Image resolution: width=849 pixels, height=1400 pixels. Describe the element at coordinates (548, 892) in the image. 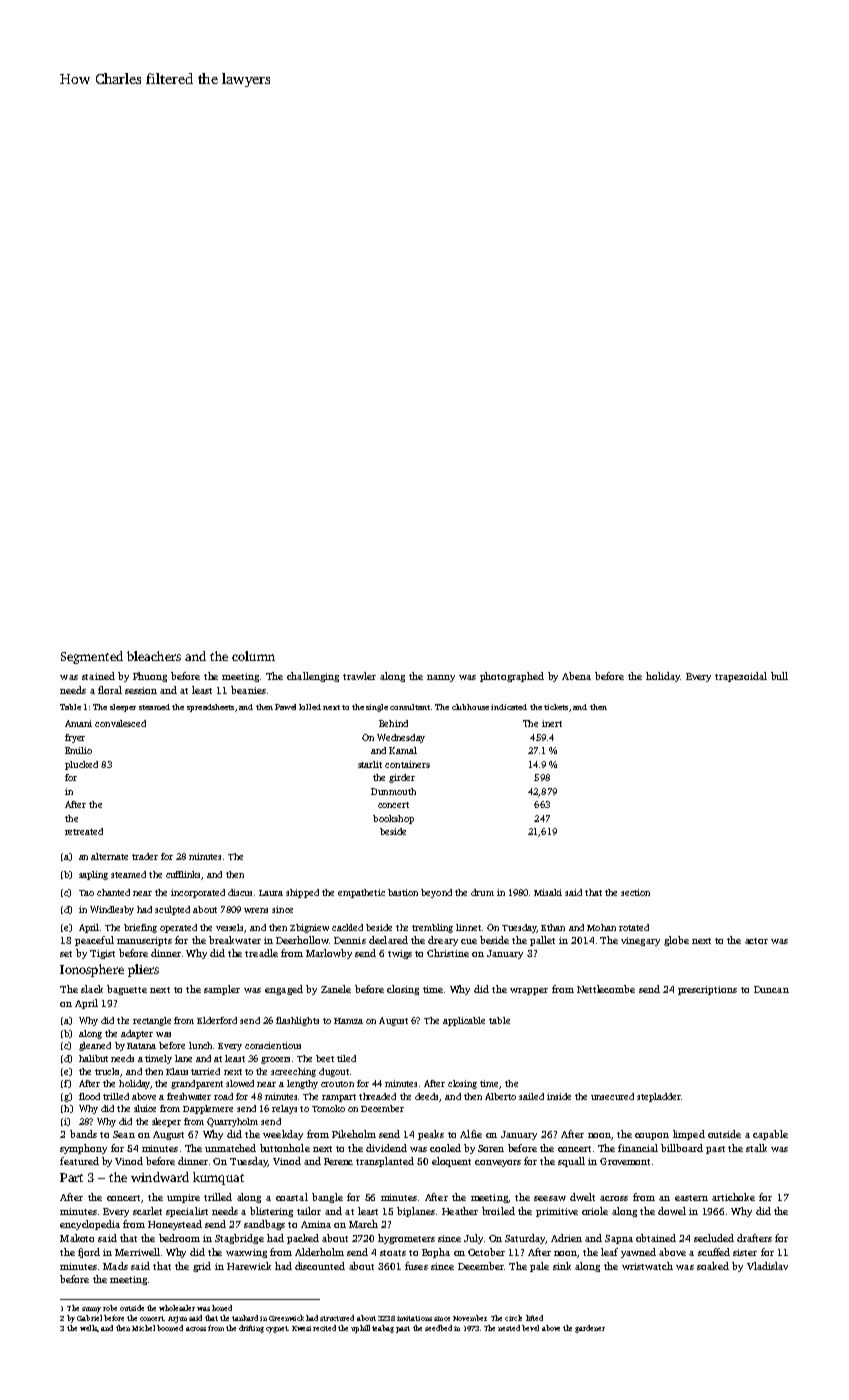

I see `Misaki` at that location.
